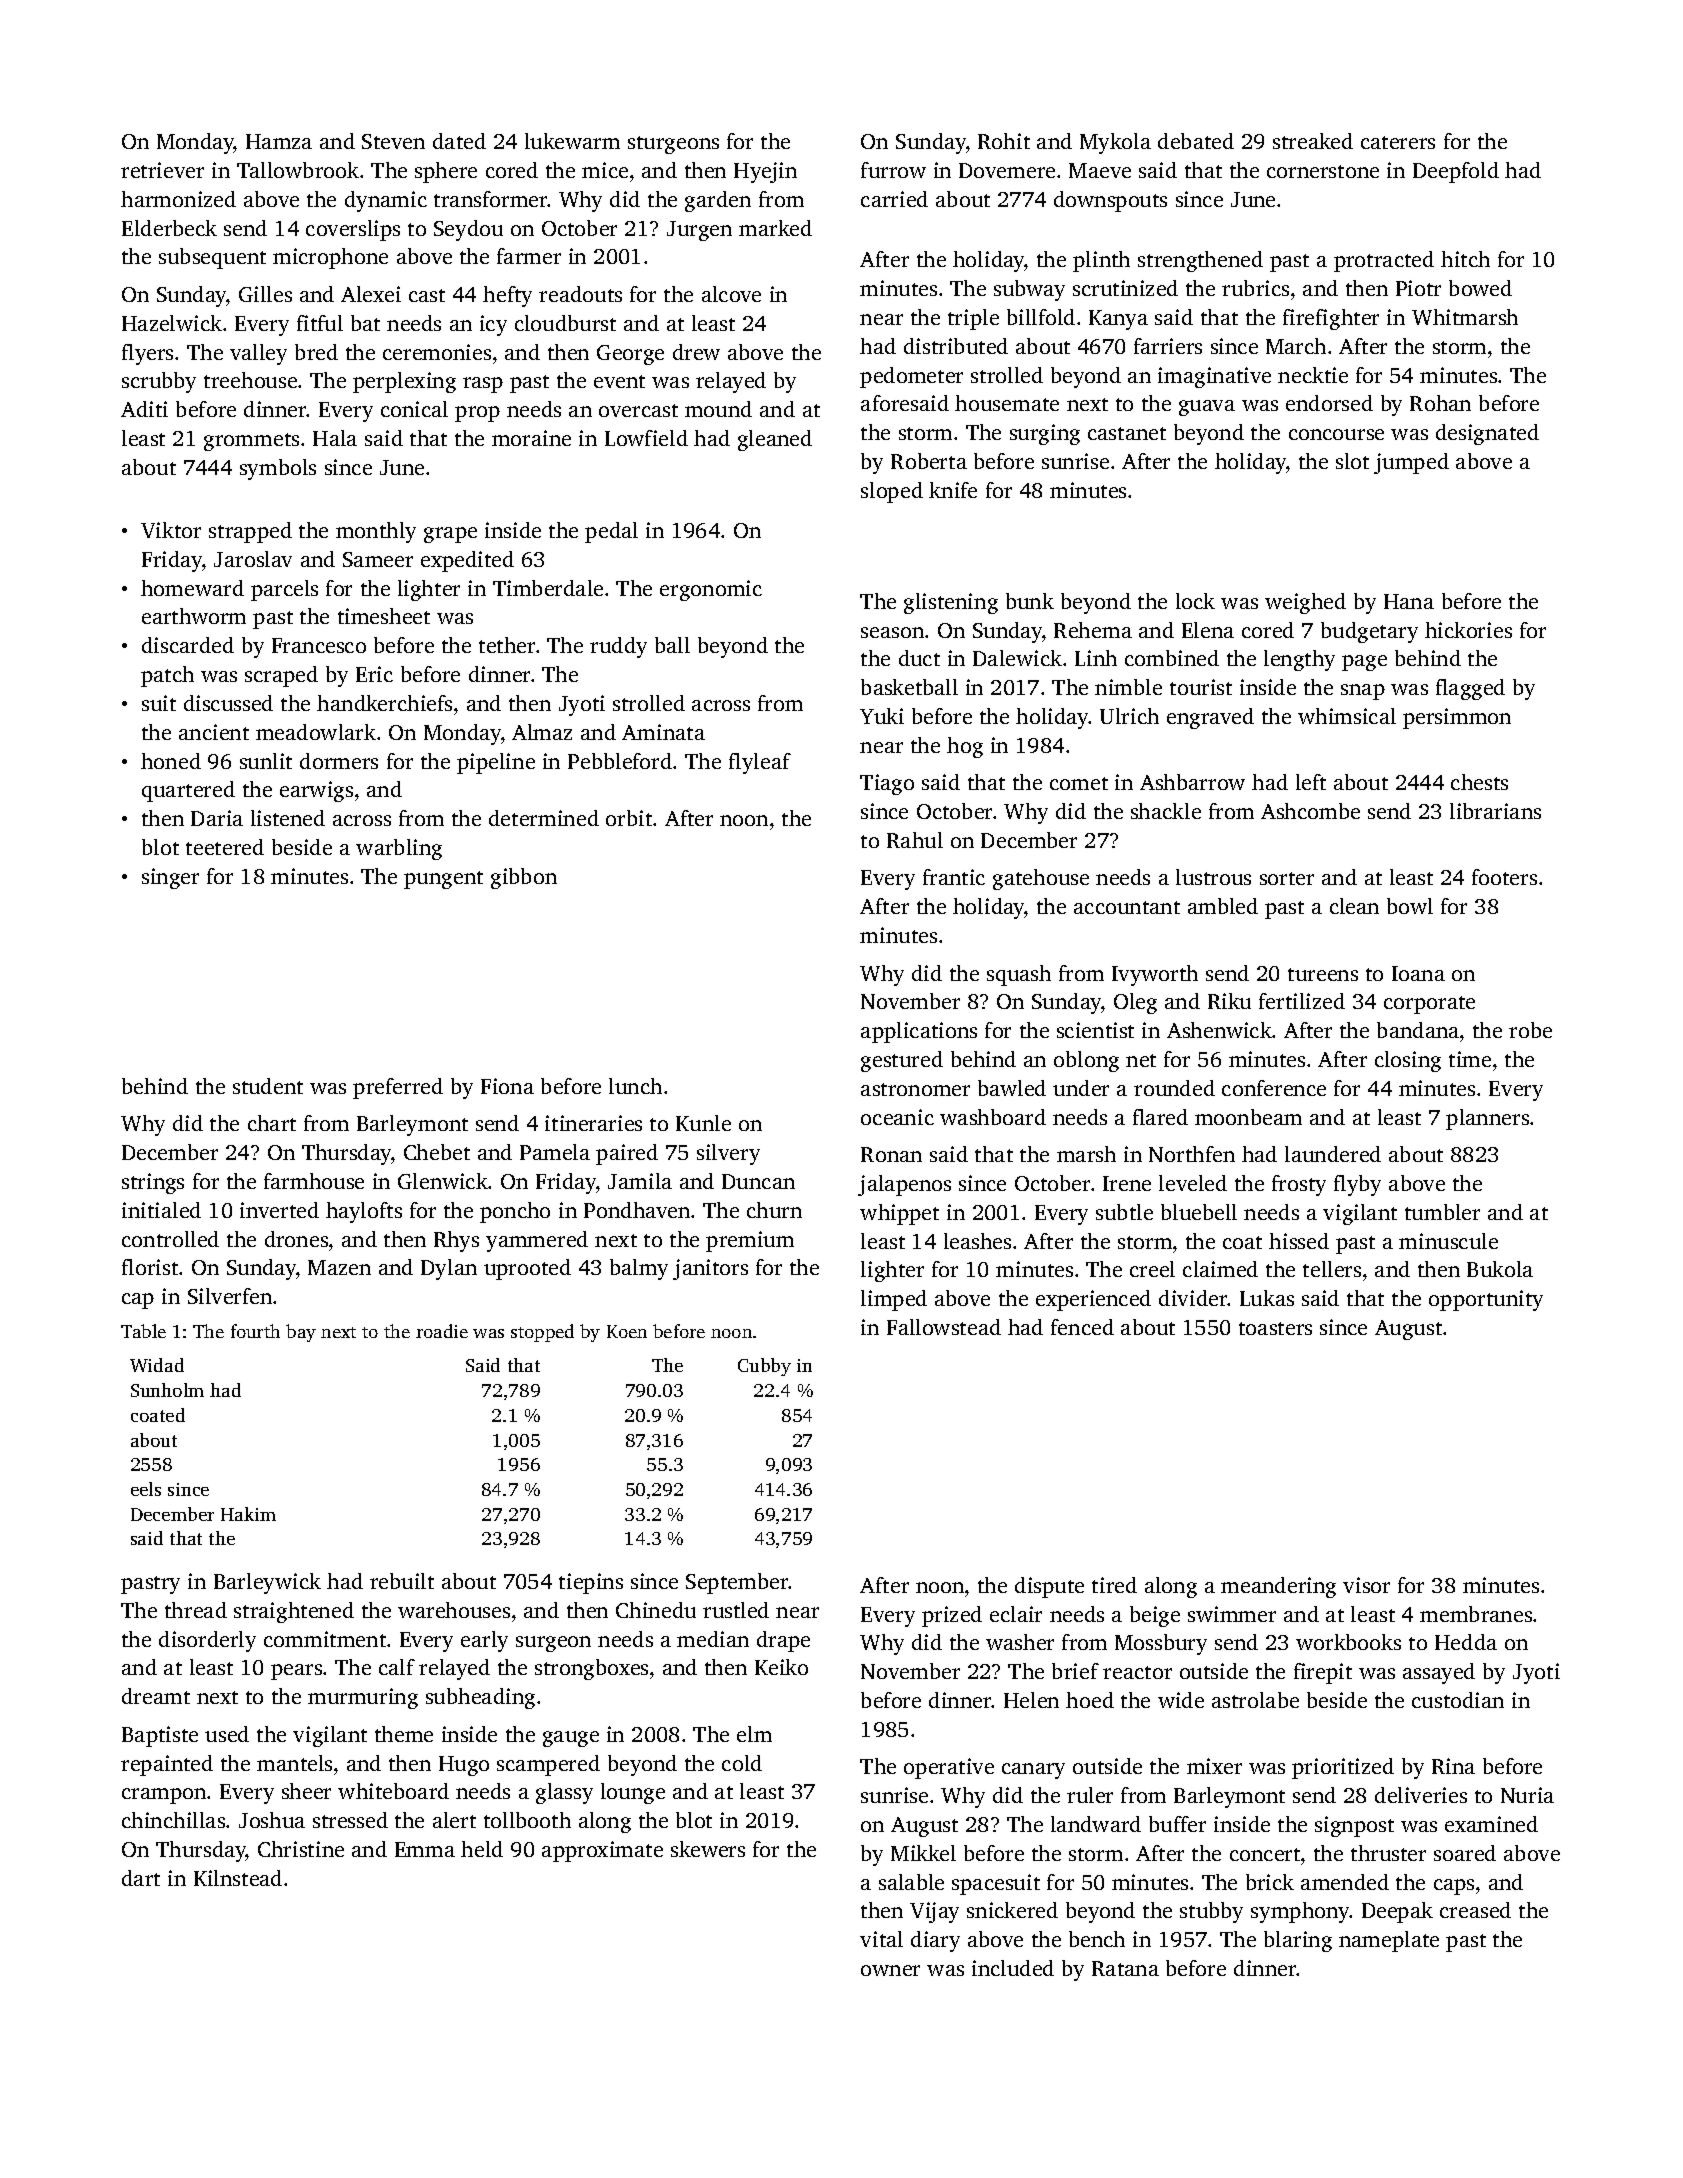  What do you see at coordinates (894, 1300) in the page?
I see `limped` at bounding box center [894, 1300].
